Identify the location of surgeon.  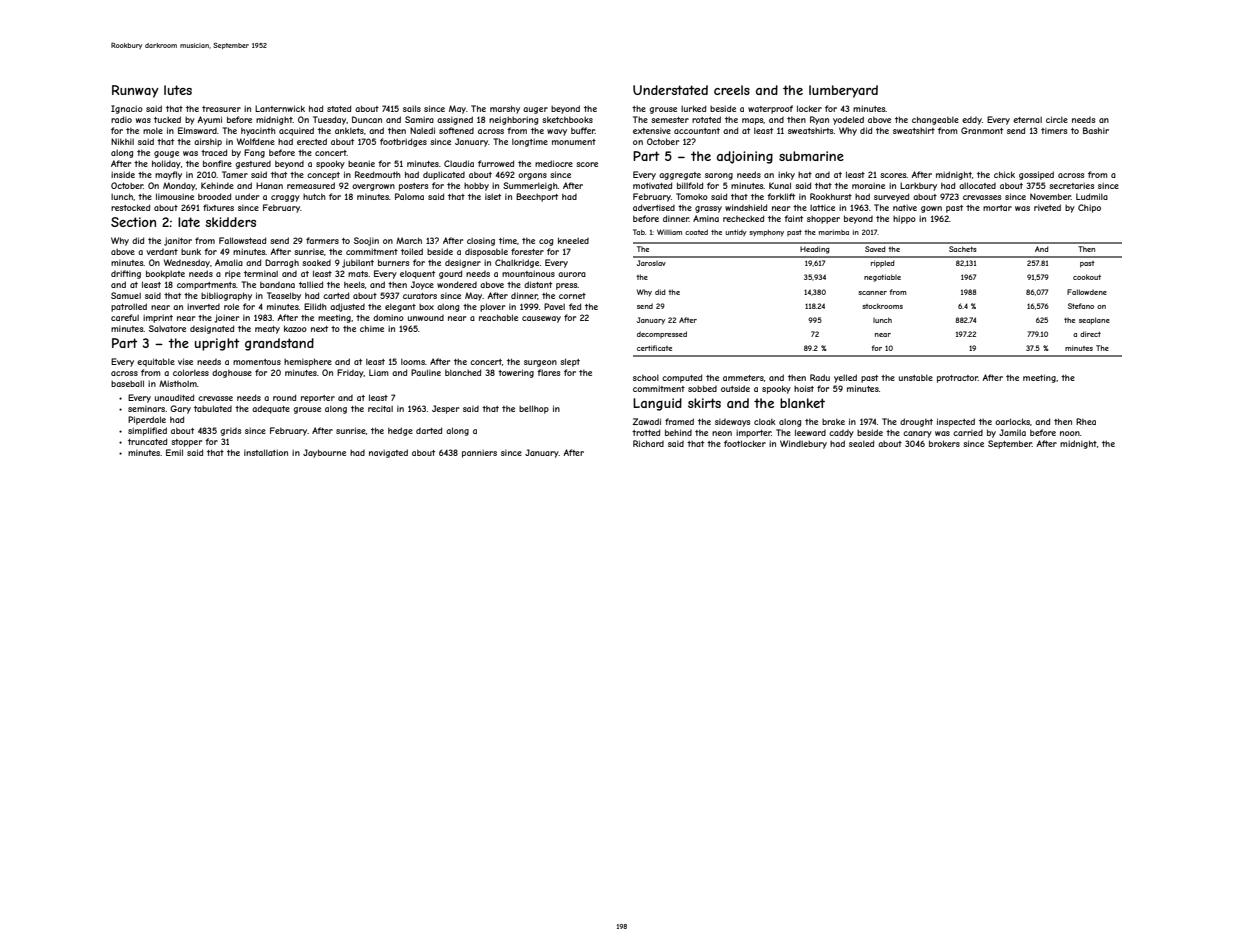
(540, 363).
